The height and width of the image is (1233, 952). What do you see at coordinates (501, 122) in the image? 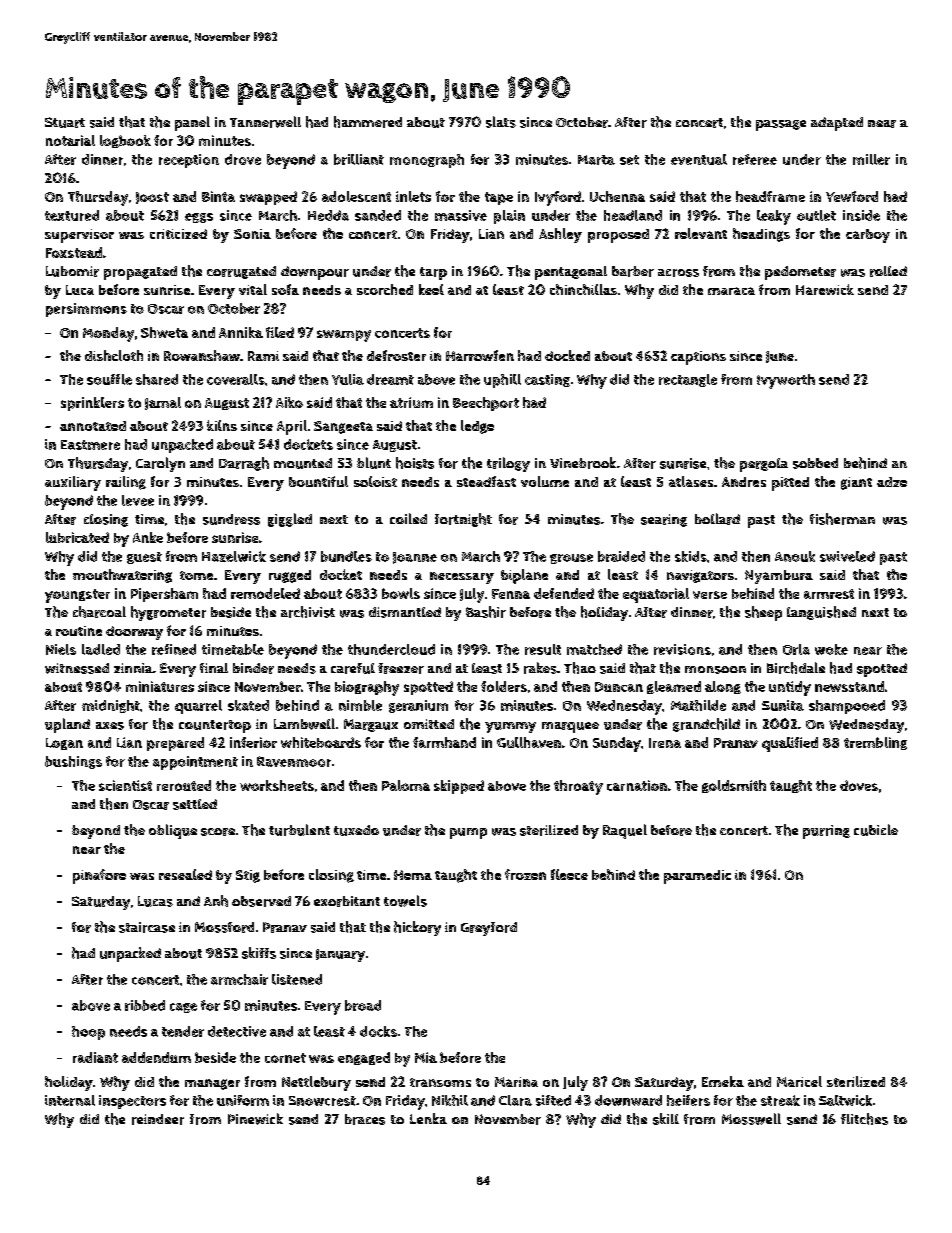
I see `slats` at bounding box center [501, 122].
